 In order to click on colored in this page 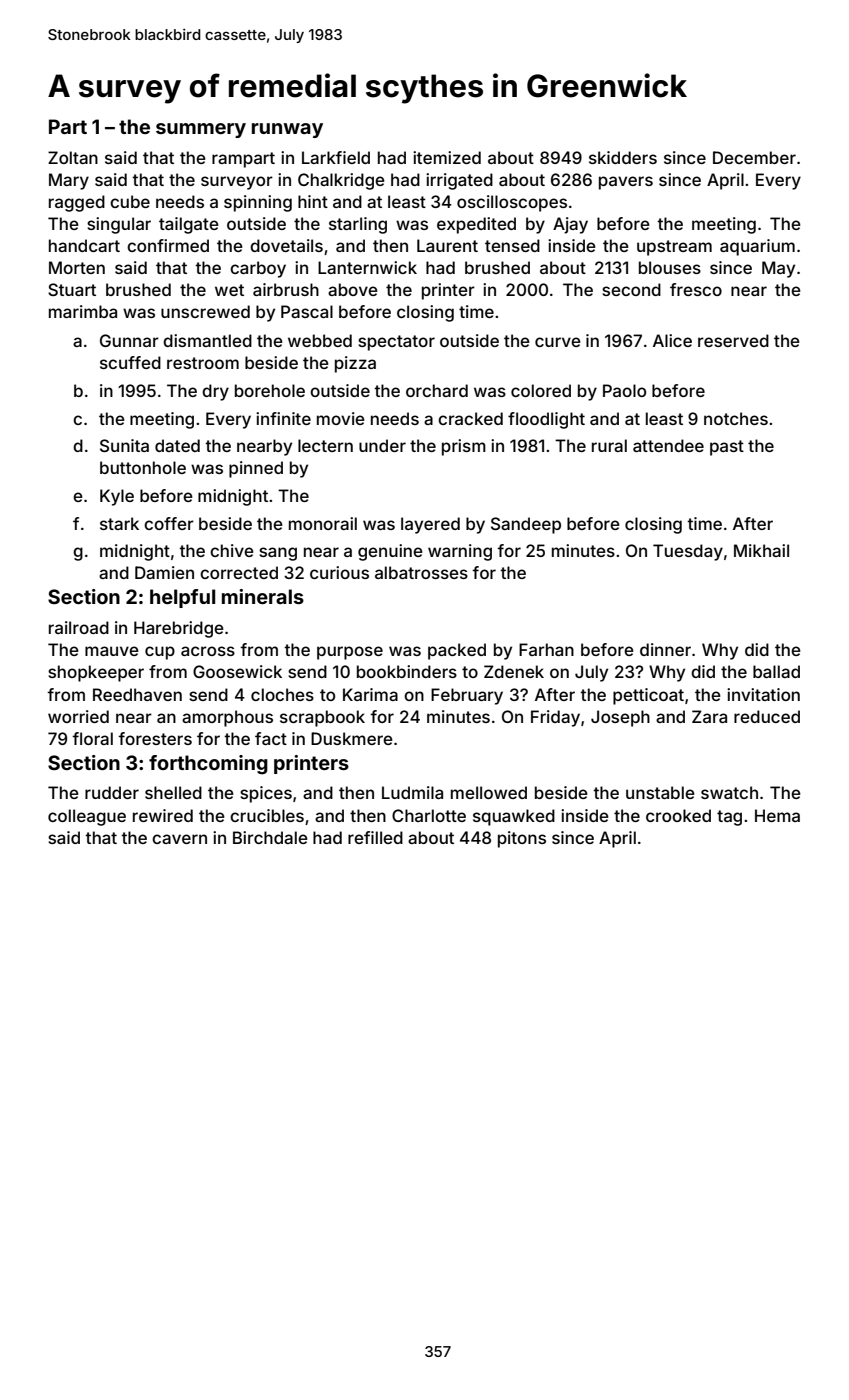, I will do `click(541, 390)`.
